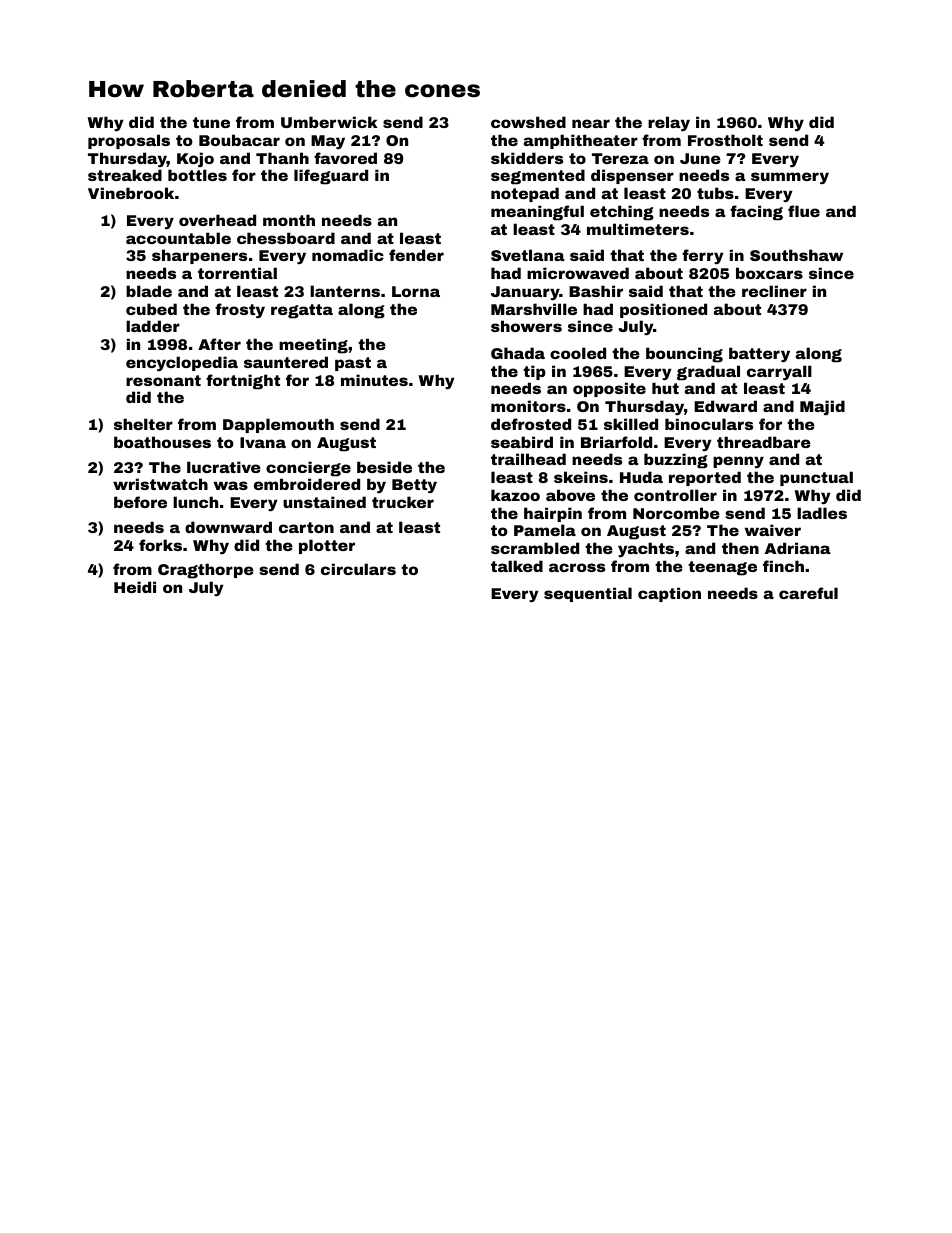 The height and width of the screenshot is (1233, 952). Describe the element at coordinates (195, 159) in the screenshot. I see `Kojo` at that location.
